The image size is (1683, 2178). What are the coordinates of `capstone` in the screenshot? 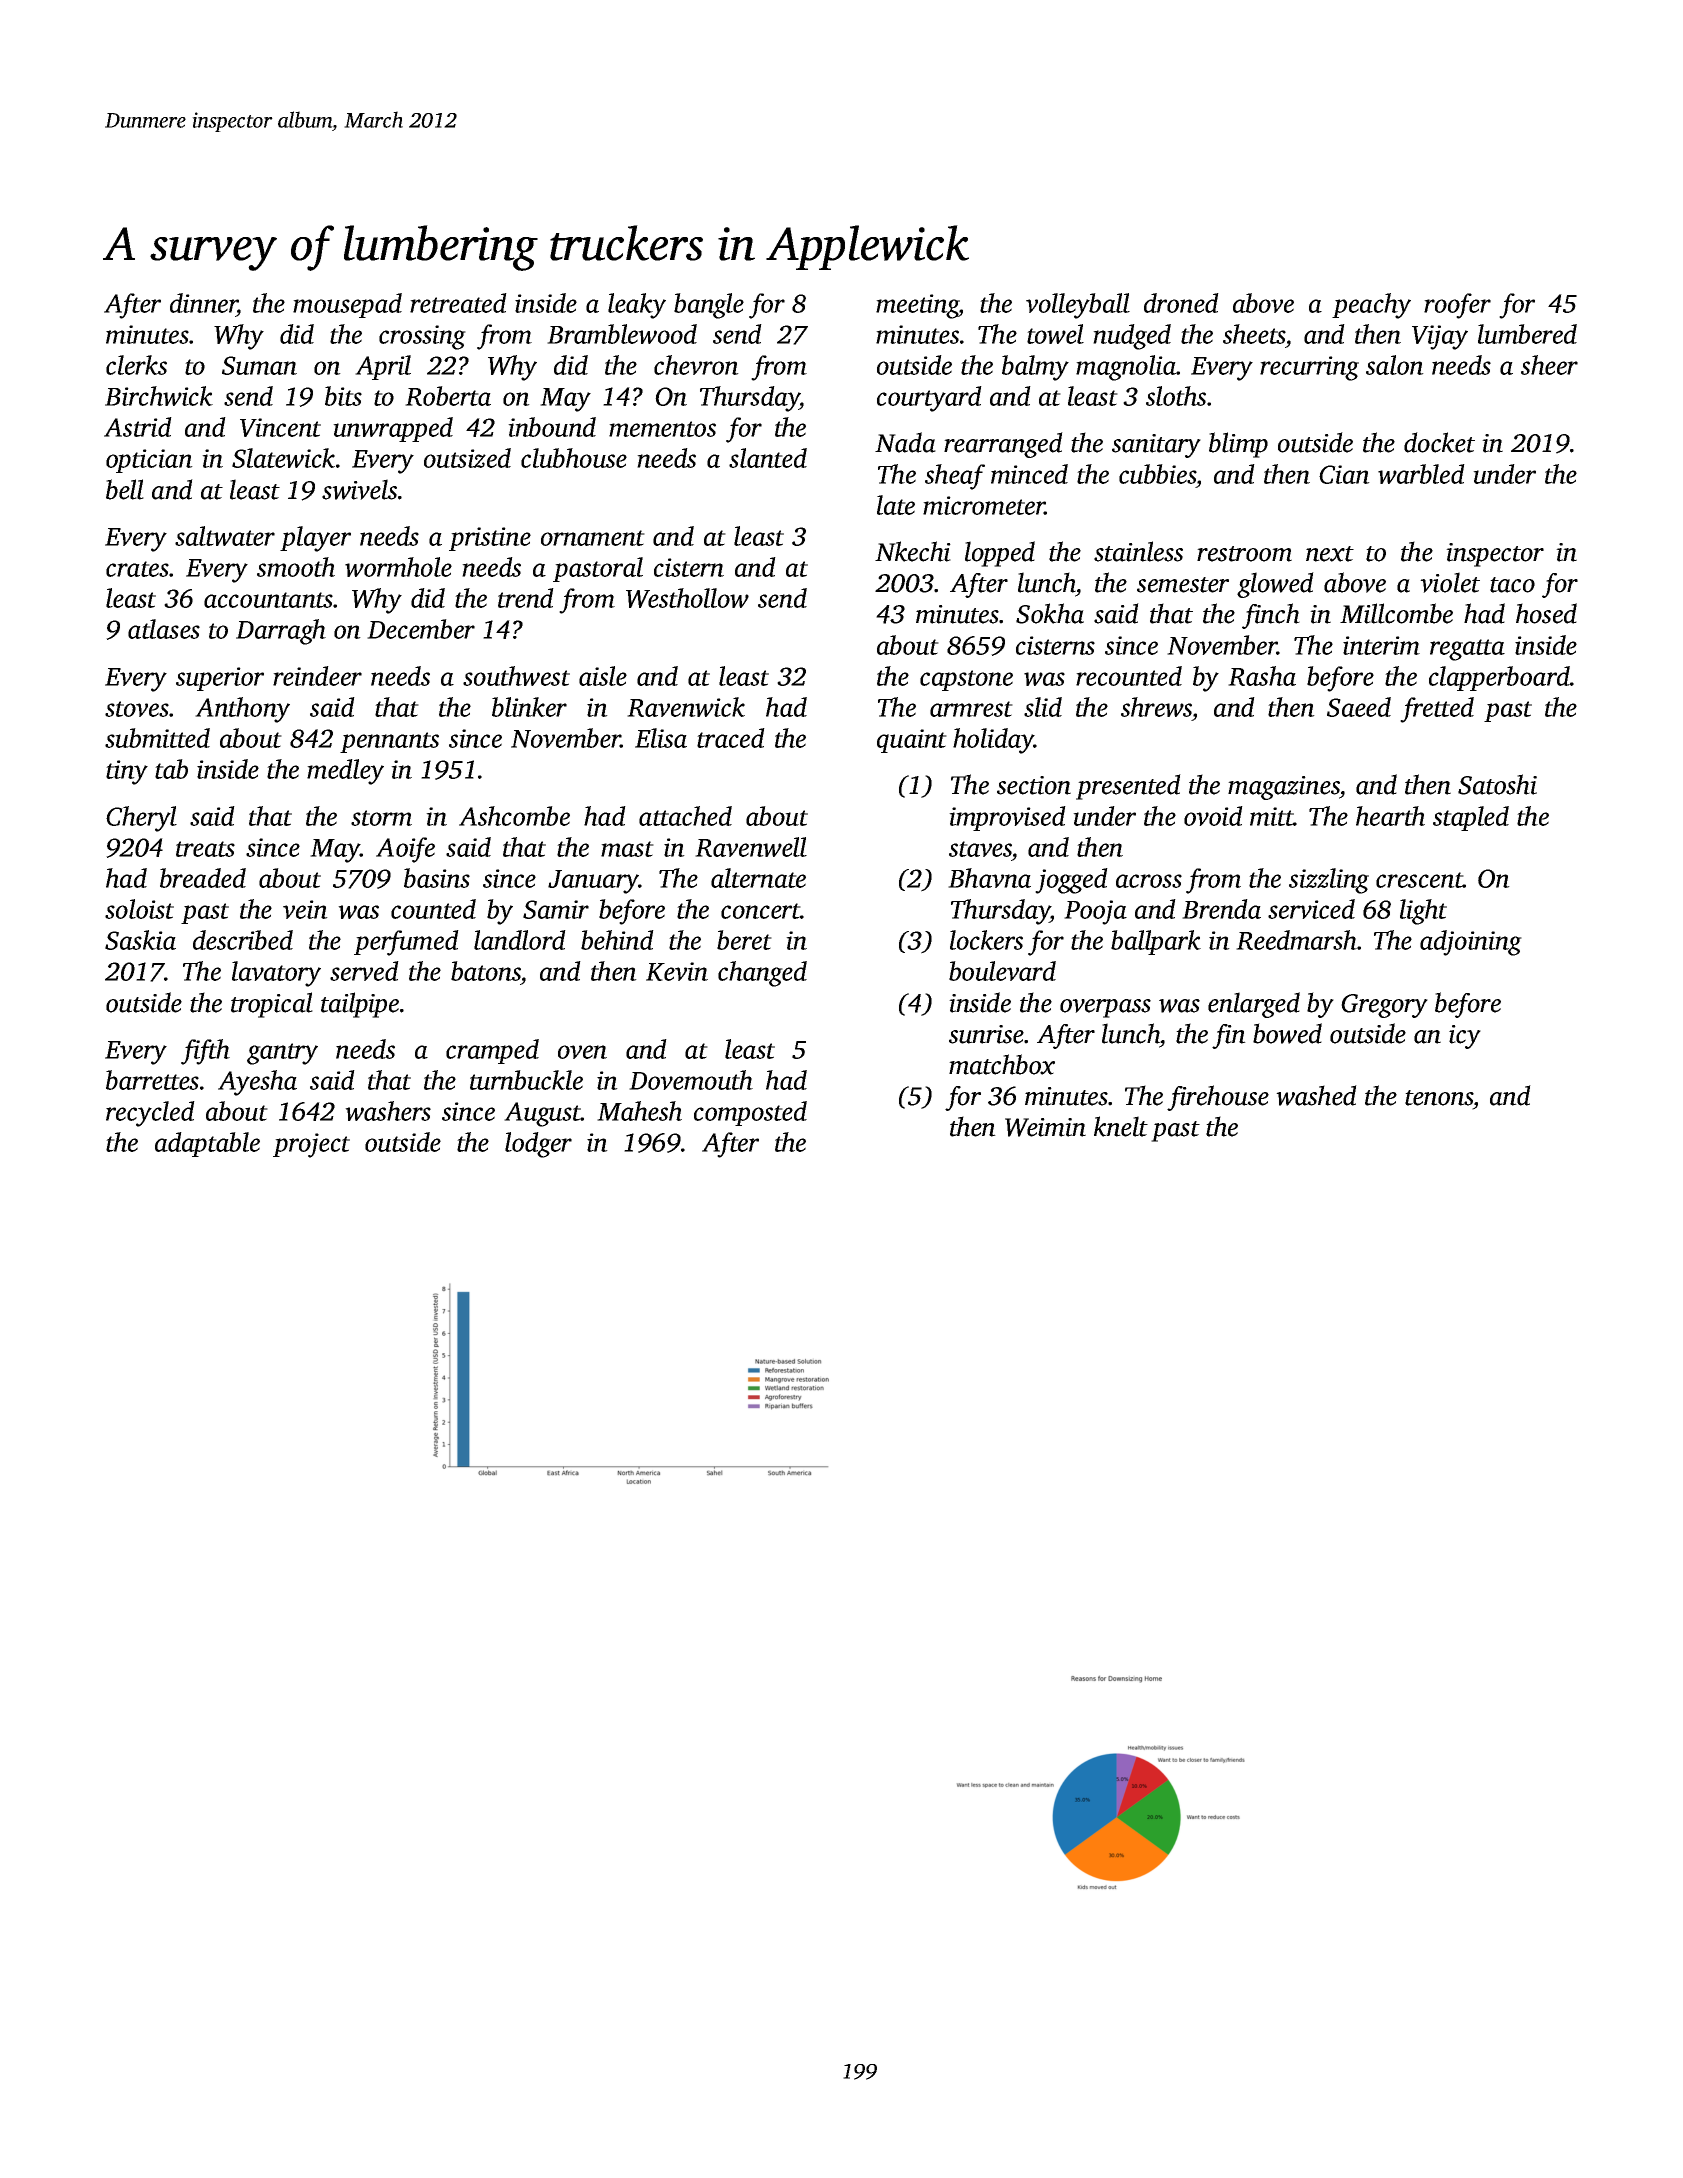 It's located at (966, 680).
